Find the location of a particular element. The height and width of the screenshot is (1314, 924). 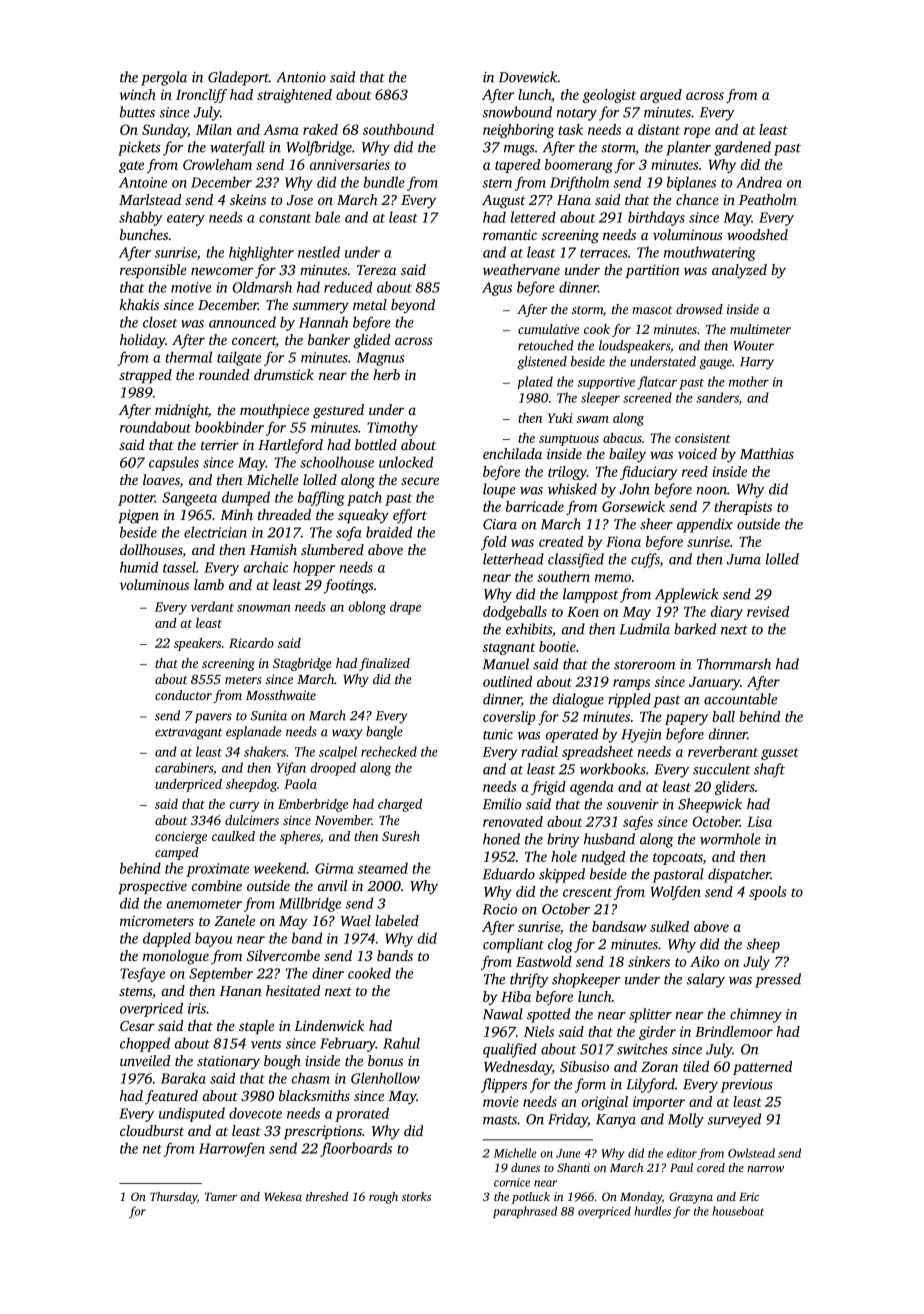

cumulative is located at coordinates (548, 329).
